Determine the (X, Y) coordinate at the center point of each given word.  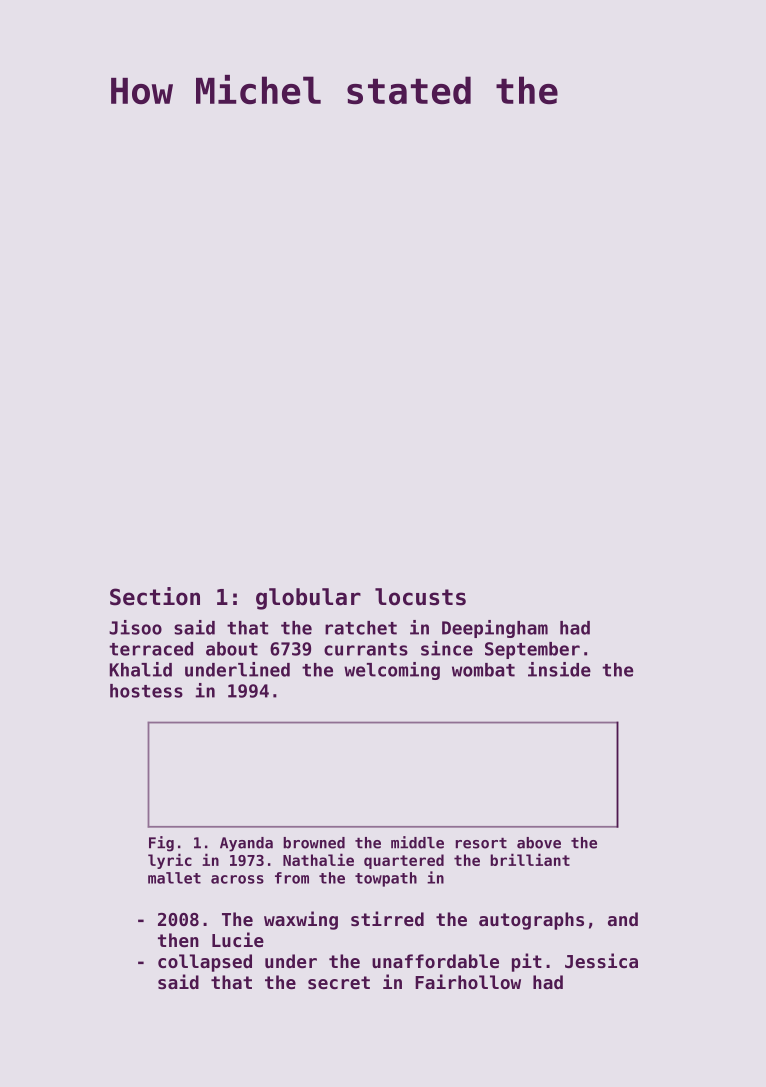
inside (559, 669)
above (539, 843)
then (178, 940)
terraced (151, 649)
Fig (161, 844)
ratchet (361, 628)
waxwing (301, 920)
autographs (531, 921)
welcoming (392, 671)
